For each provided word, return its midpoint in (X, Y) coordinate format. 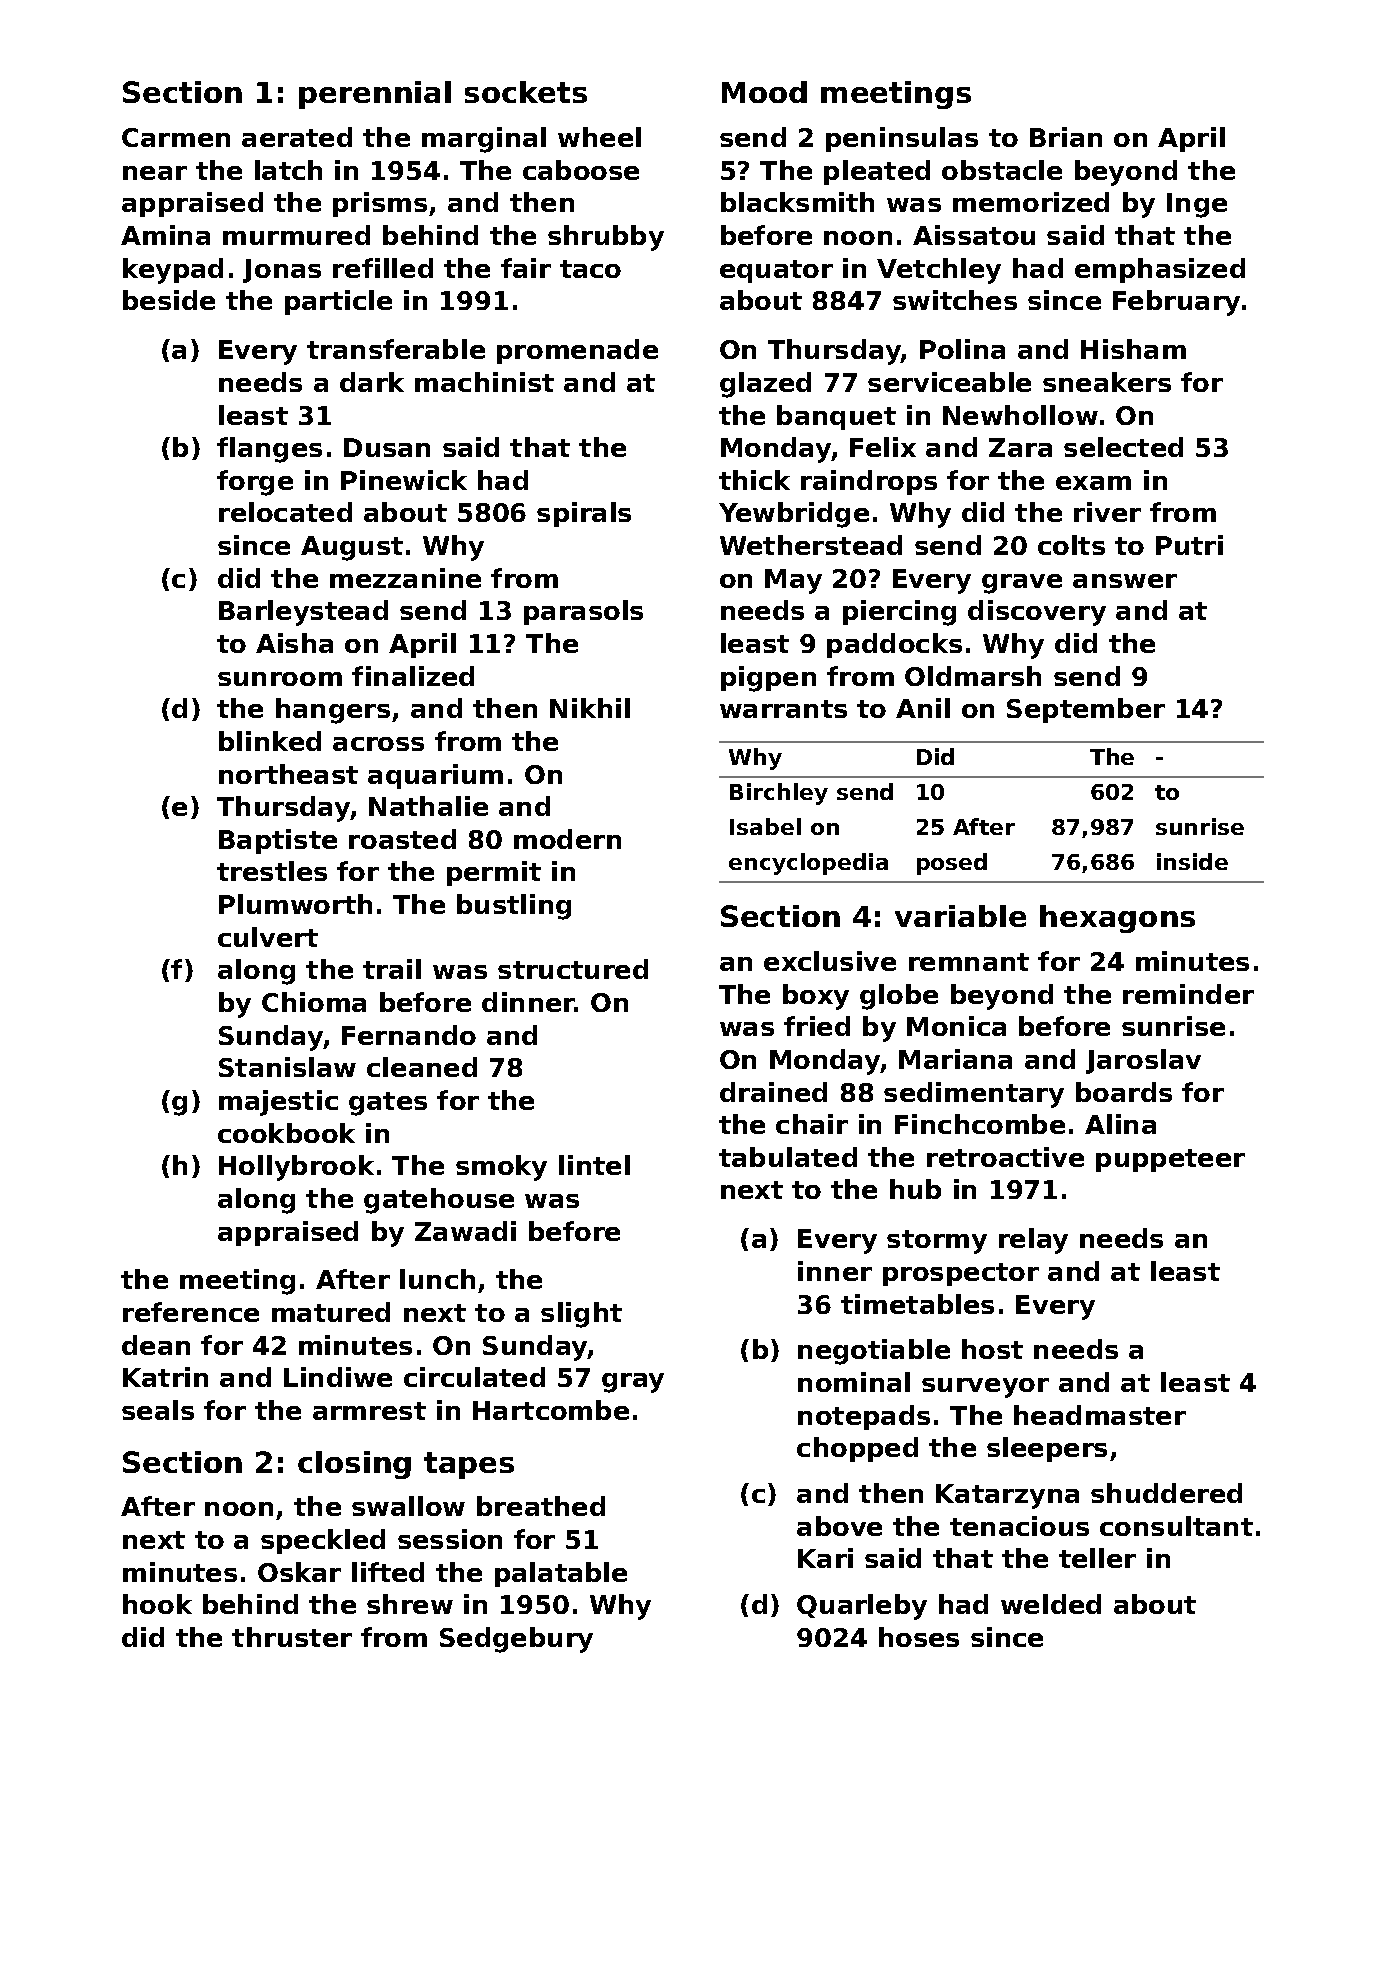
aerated (297, 137)
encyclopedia (808, 864)
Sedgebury (516, 1640)
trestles (272, 871)
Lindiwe (338, 1377)
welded (1051, 1604)
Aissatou (974, 235)
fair (526, 268)
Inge (1197, 205)
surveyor (985, 1388)
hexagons (1117, 919)
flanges (269, 450)
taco (590, 269)
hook (157, 1604)
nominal (854, 1382)
